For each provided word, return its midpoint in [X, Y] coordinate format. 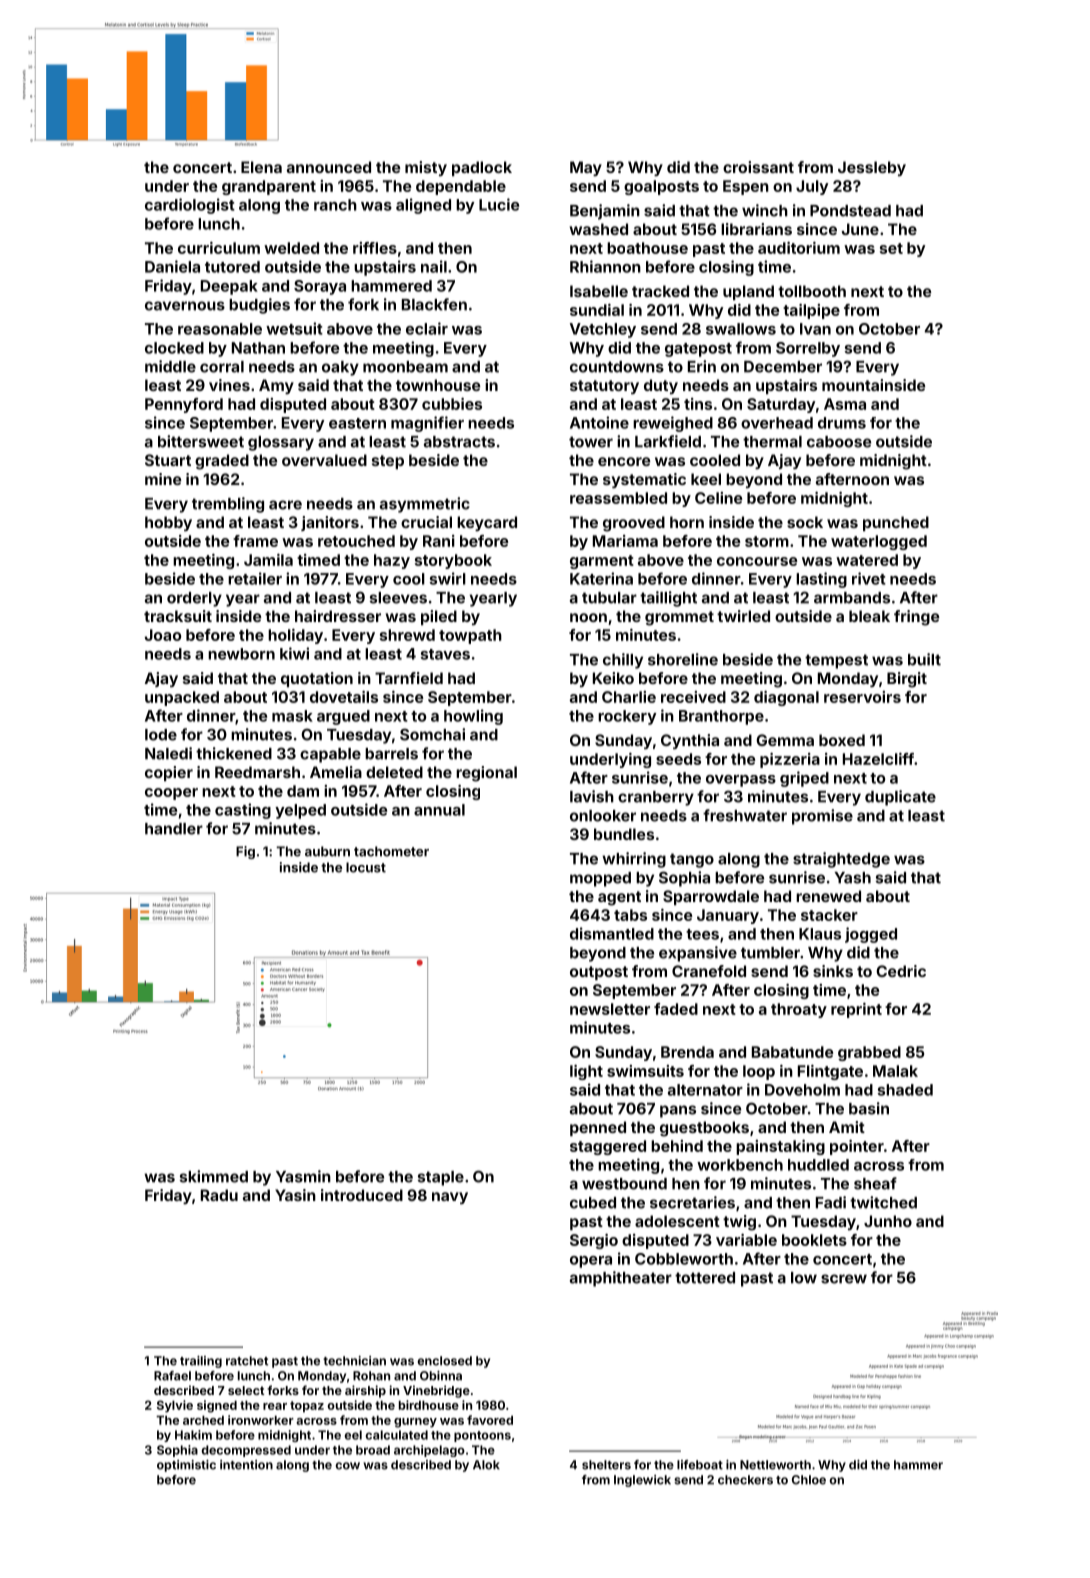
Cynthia [690, 741]
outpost [599, 973]
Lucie [499, 204]
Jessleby [872, 168]
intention [246, 1465]
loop [759, 1072]
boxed [842, 740]
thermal [772, 442]
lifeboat [700, 1465]
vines [229, 385]
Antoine [599, 422]
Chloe [809, 1480]
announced [329, 167]
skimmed [214, 1176]
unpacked [182, 698]
